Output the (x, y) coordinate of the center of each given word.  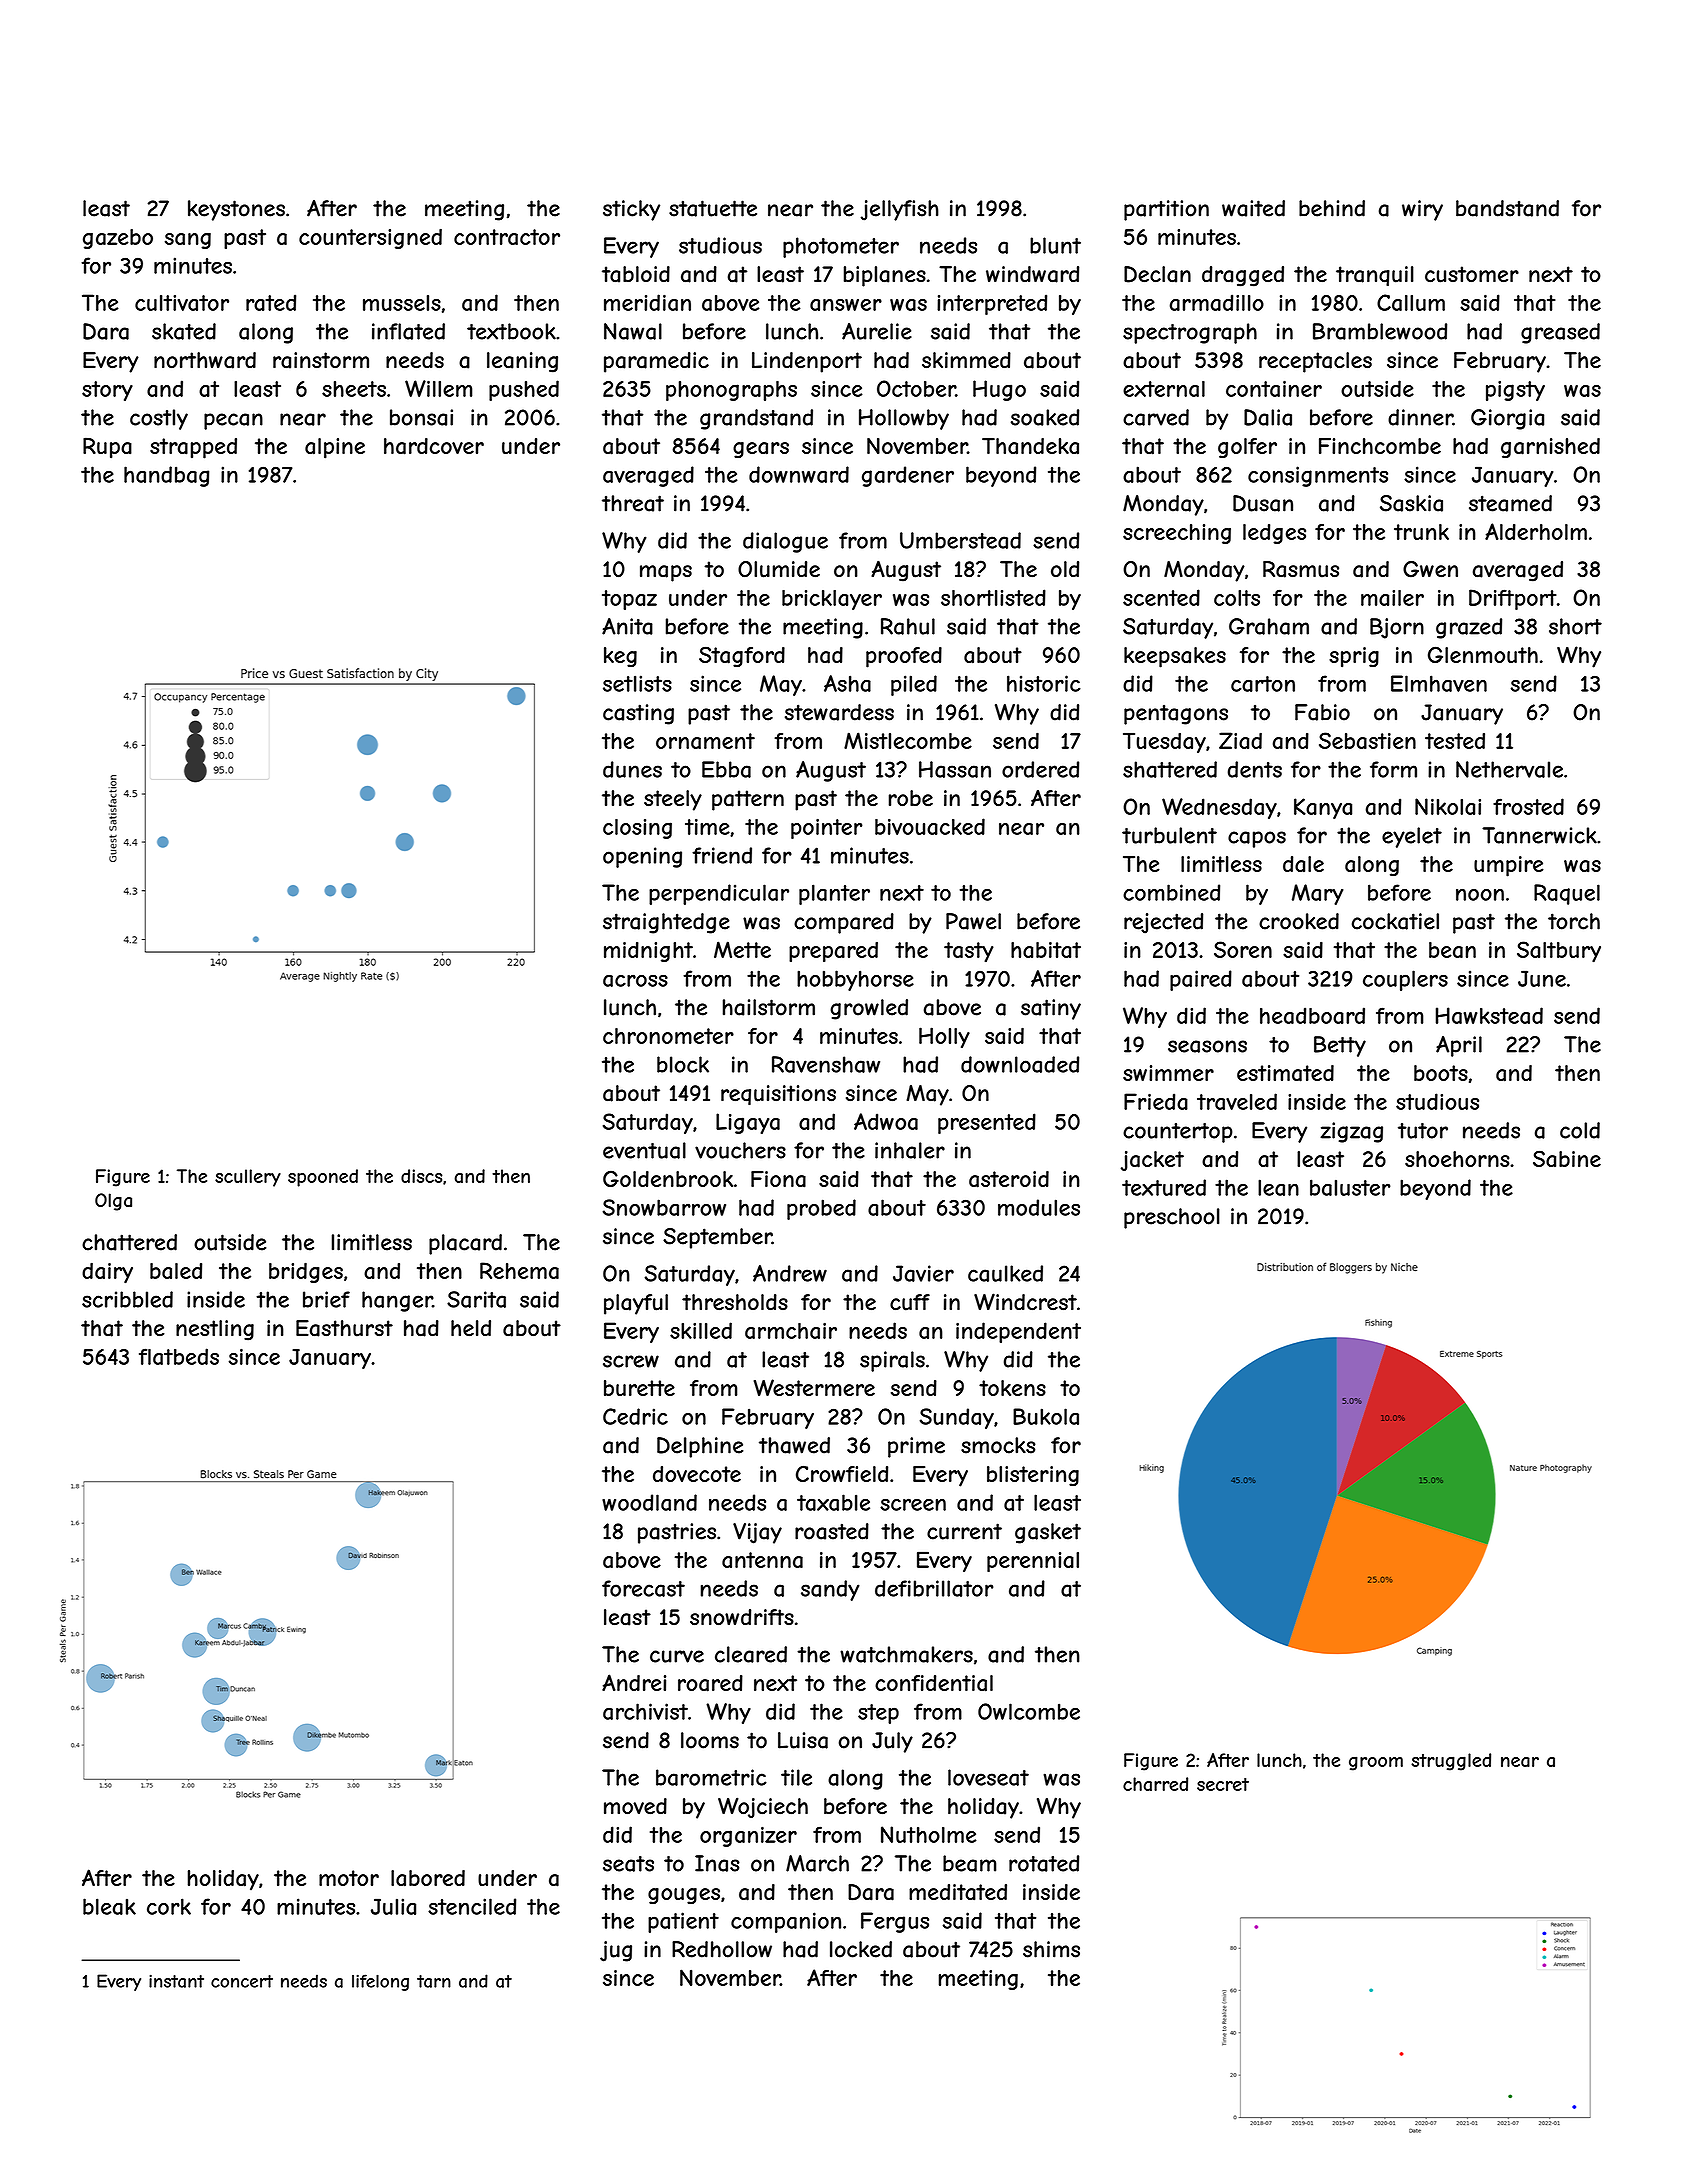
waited (1253, 208)
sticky (631, 210)
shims (1051, 1949)
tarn (434, 1981)
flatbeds (179, 1356)
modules (1039, 1207)
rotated (1044, 1863)
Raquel (1567, 894)
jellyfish (900, 210)
